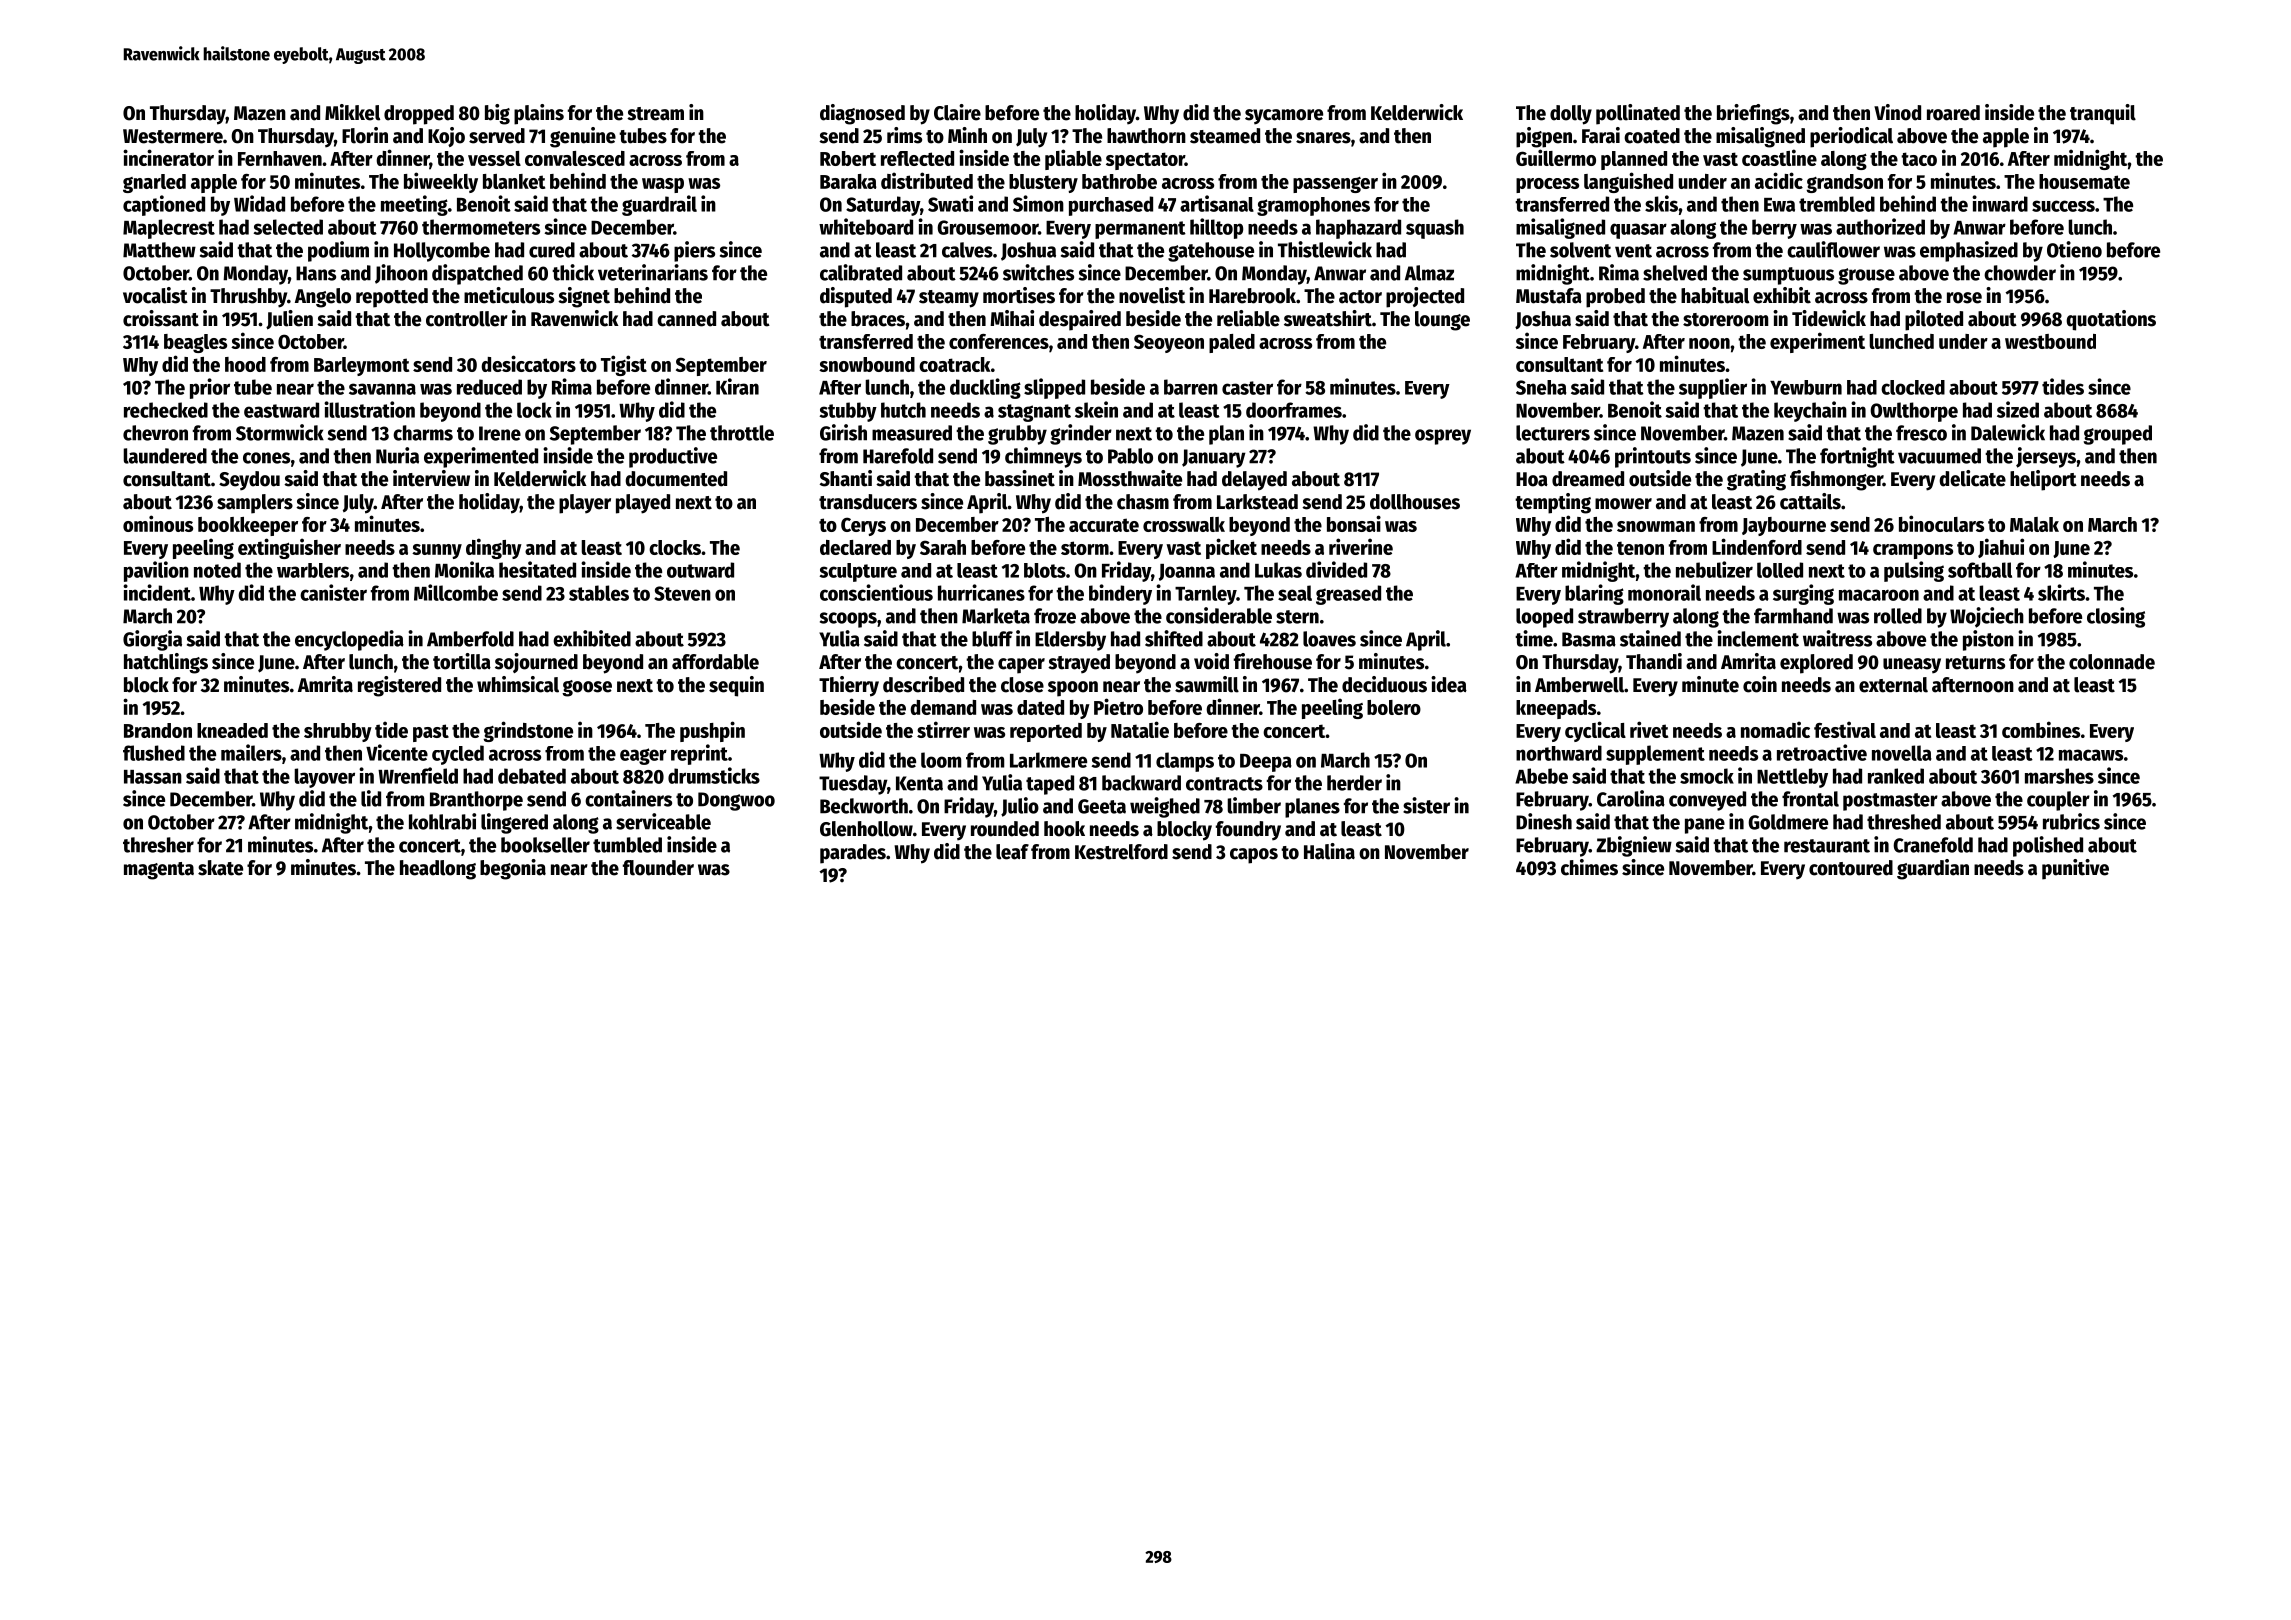 Image resolution: width=2291 pixels, height=1620 pixels. What do you see at coordinates (1354, 783) in the image?
I see `herder` at bounding box center [1354, 783].
